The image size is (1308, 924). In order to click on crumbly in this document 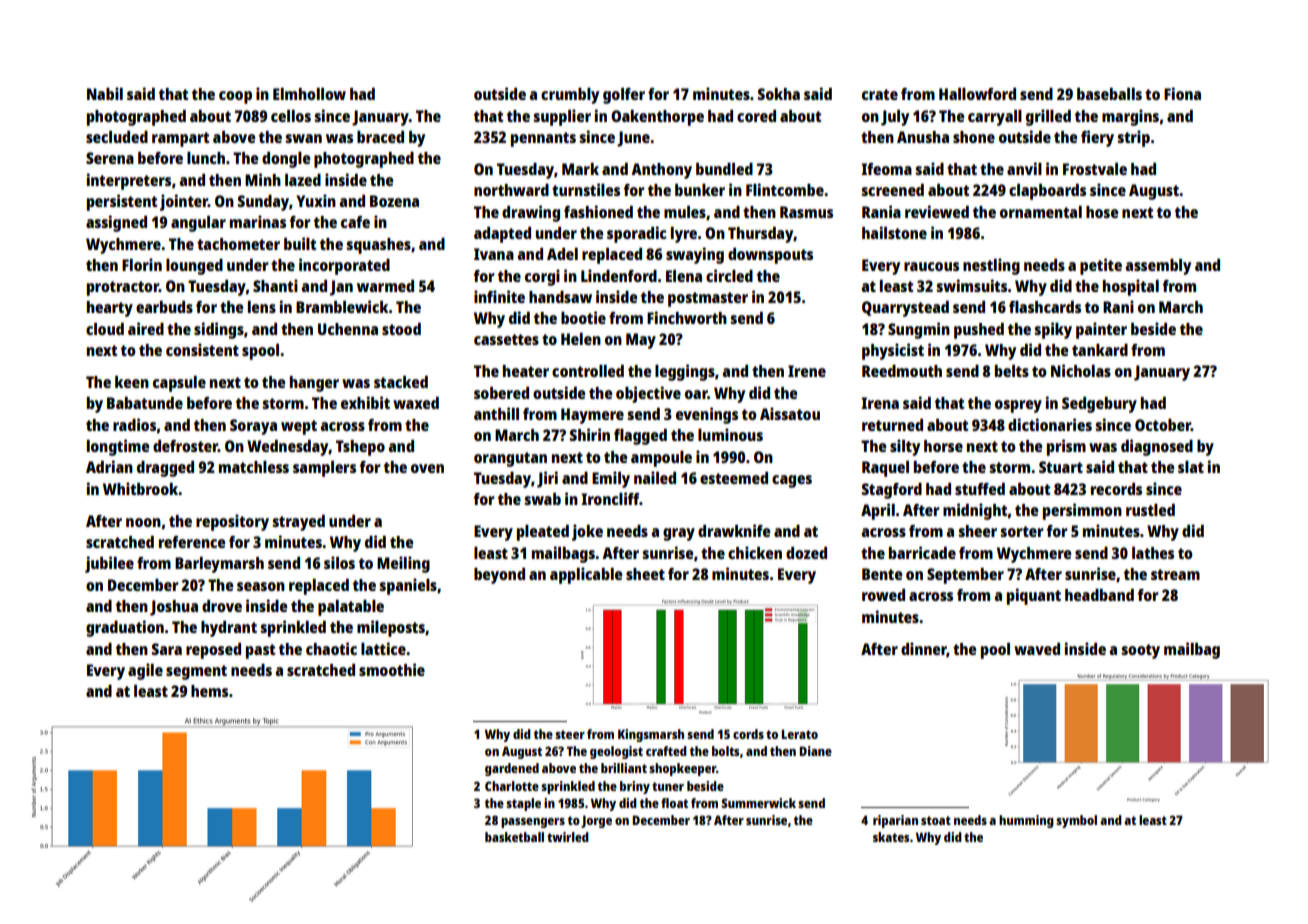, I will do `click(570, 96)`.
